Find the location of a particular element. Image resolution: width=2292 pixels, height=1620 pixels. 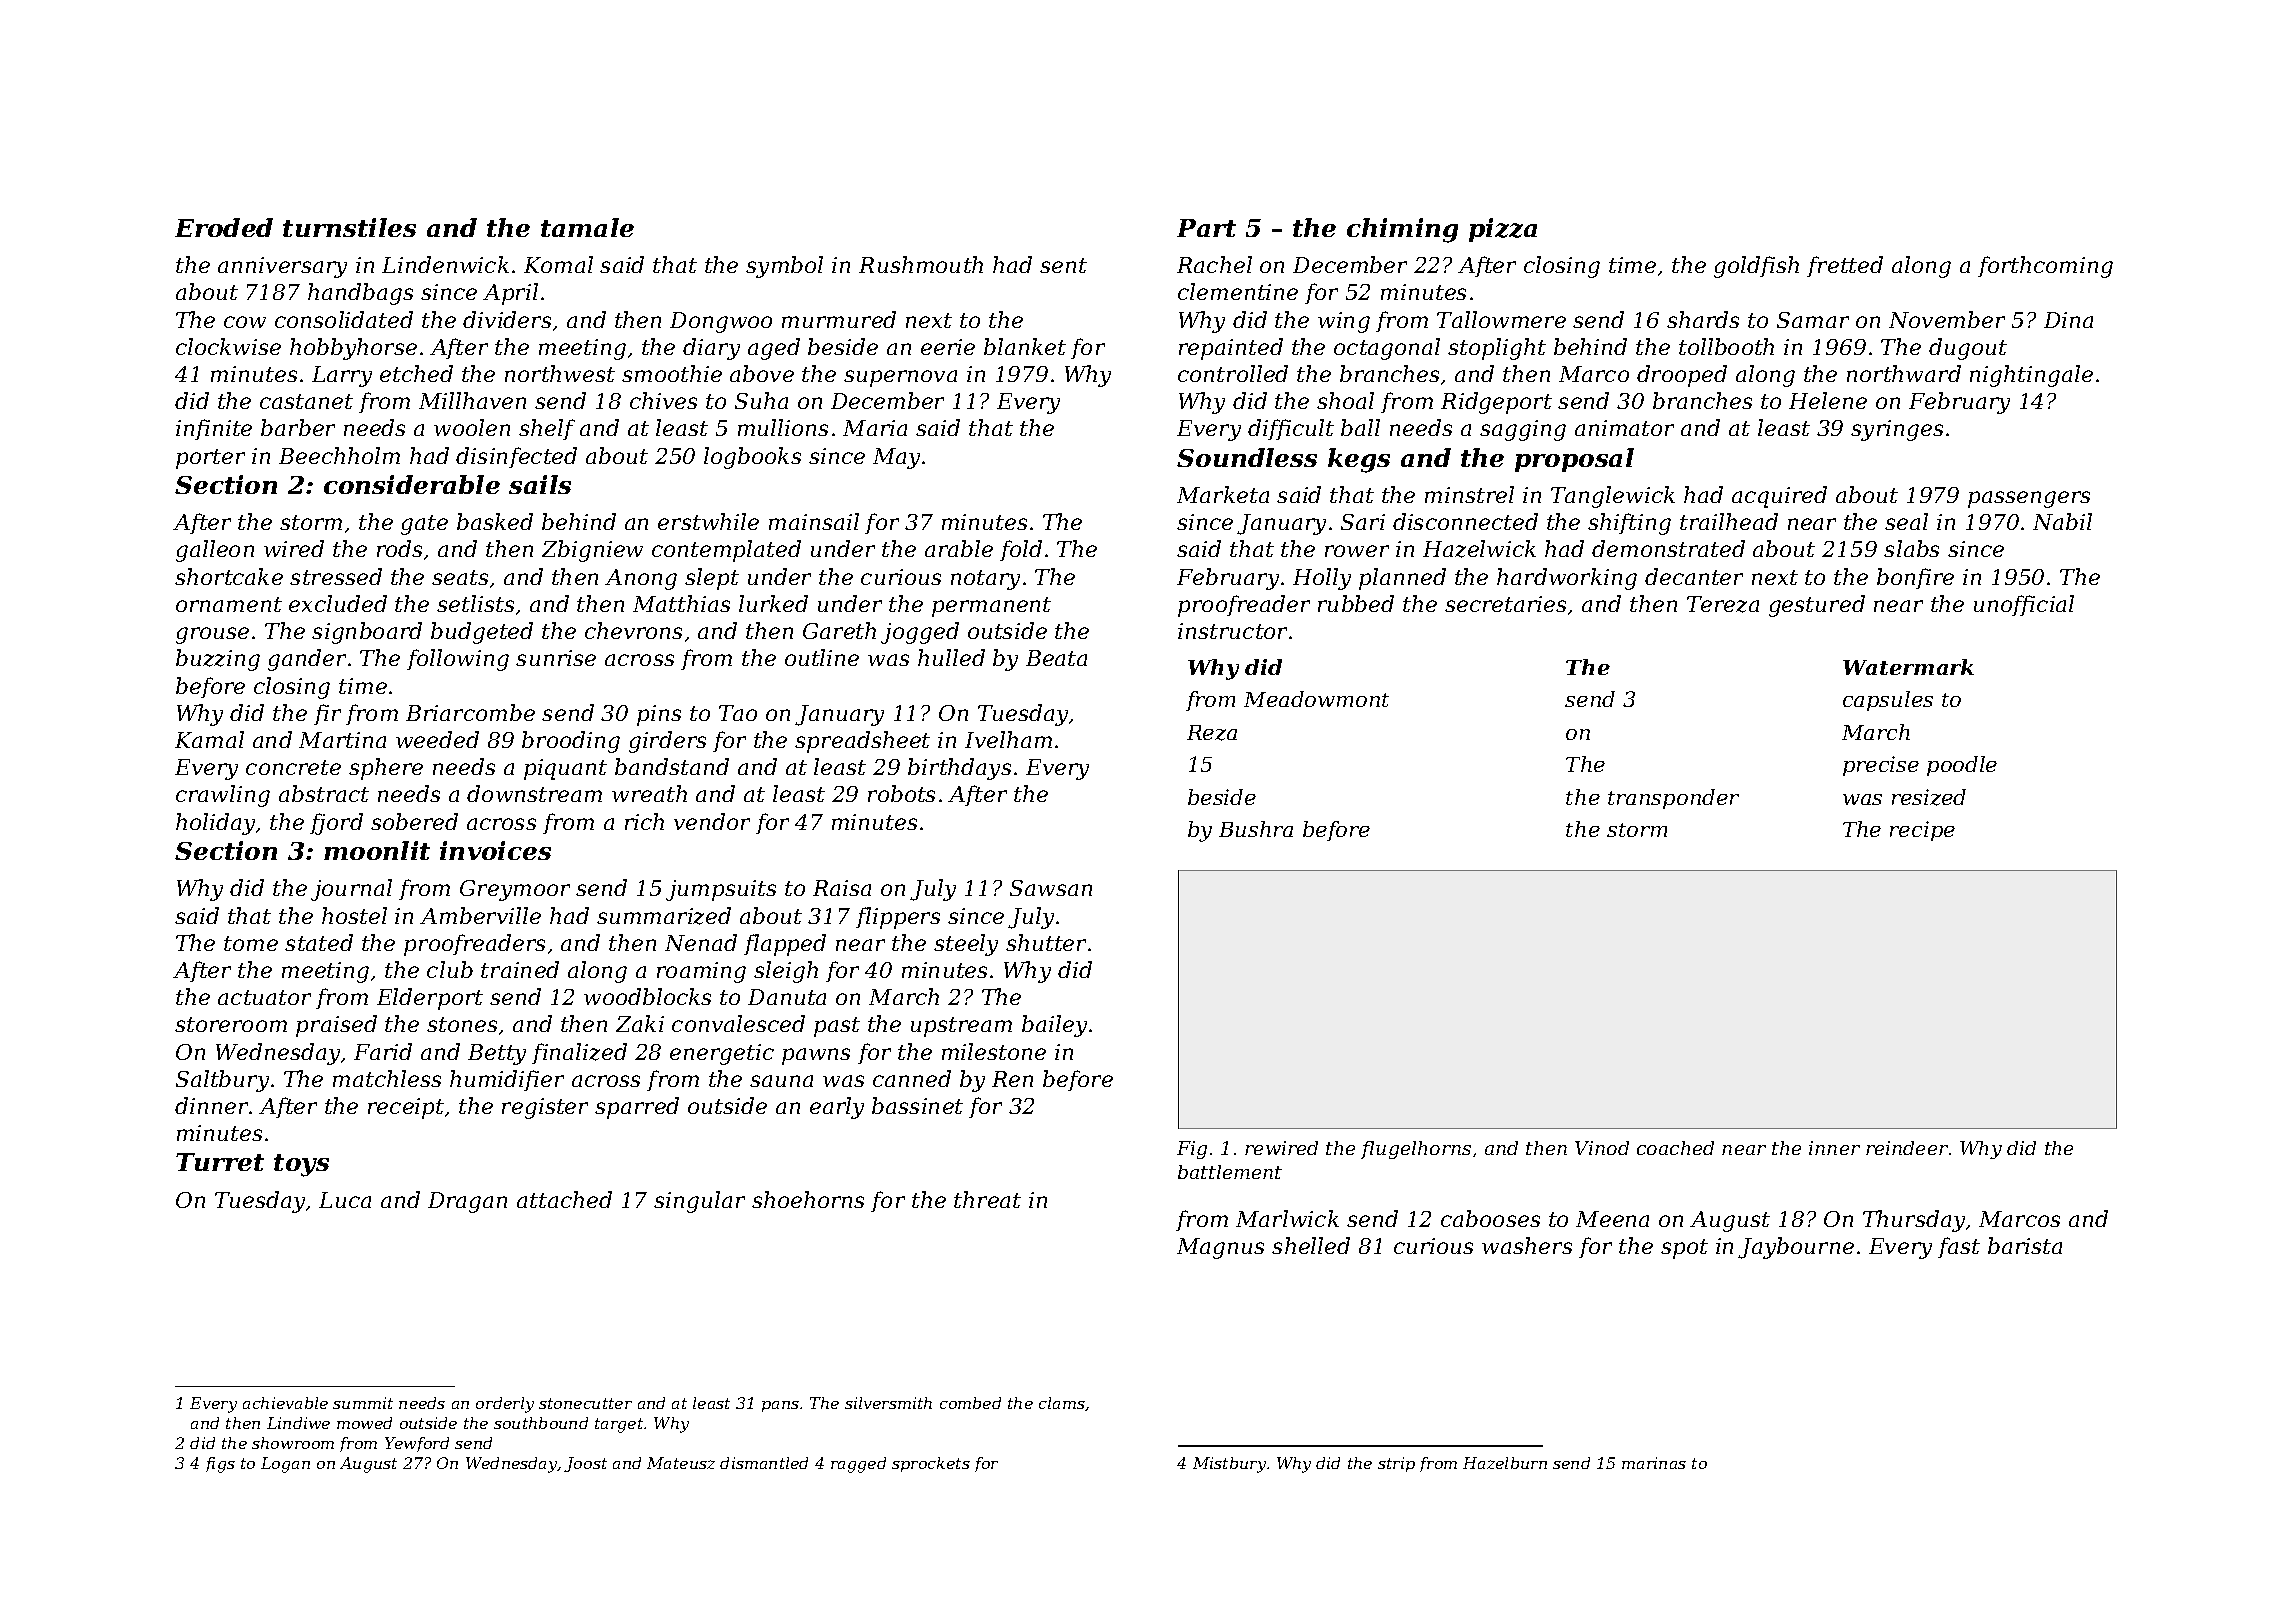

stonecutter is located at coordinates (585, 1403).
